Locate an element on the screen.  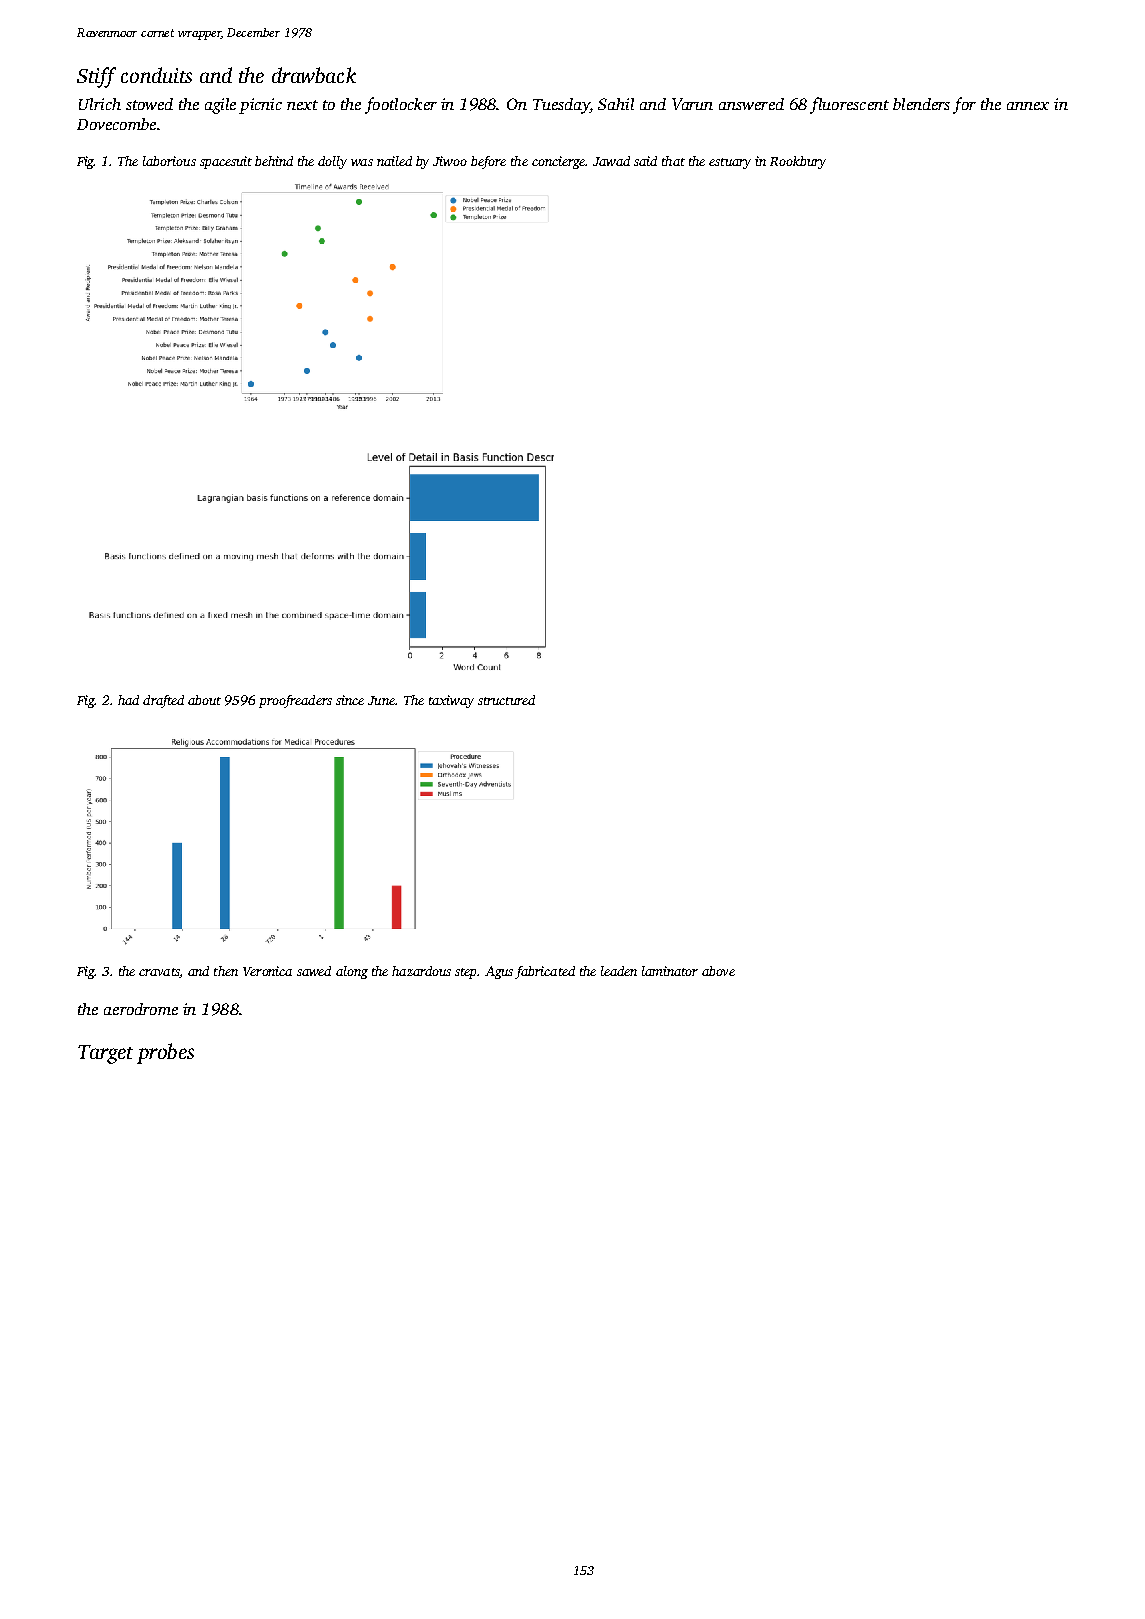
structured is located at coordinates (506, 700).
